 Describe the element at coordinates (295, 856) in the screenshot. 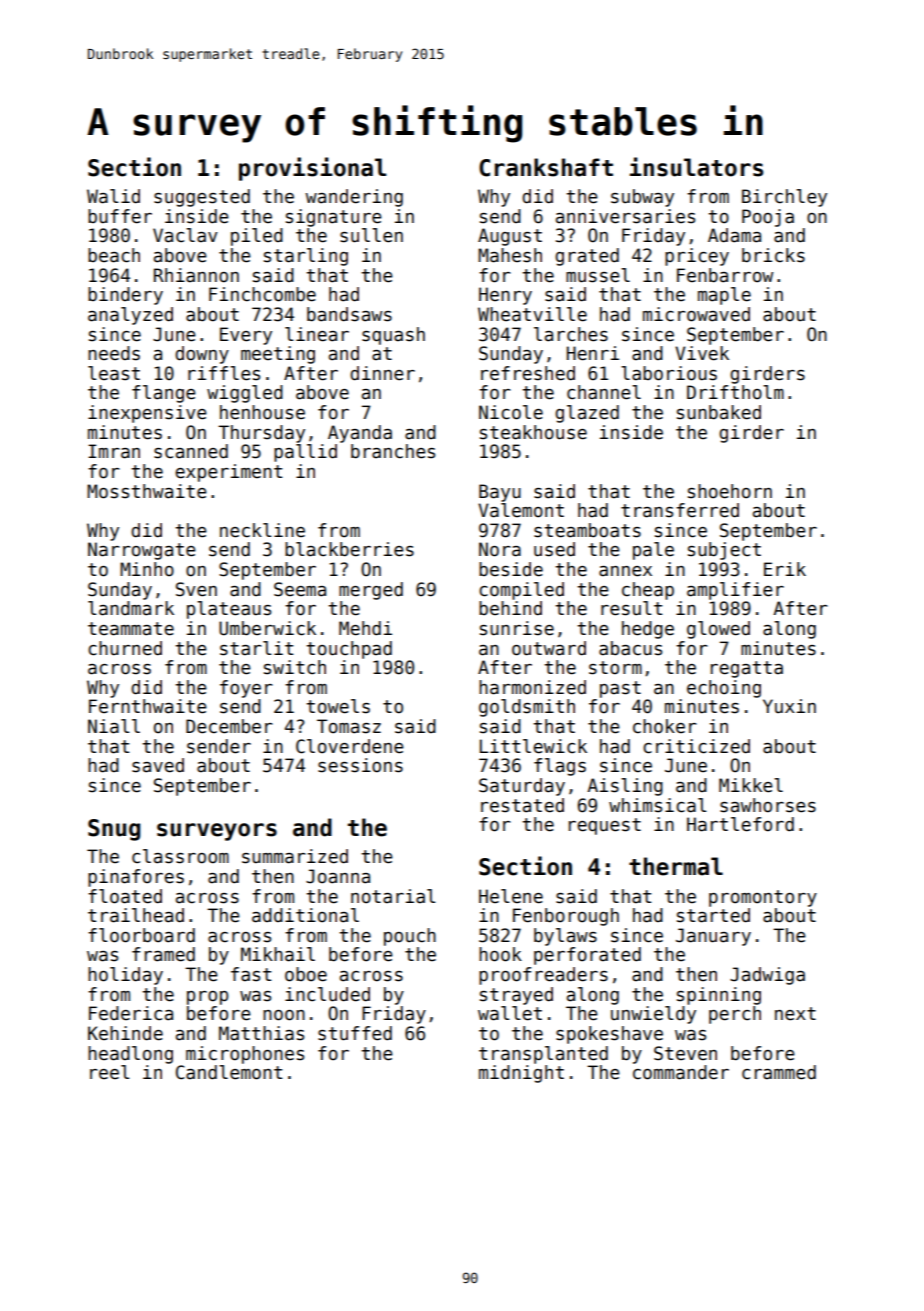

I see `summarized` at that location.
